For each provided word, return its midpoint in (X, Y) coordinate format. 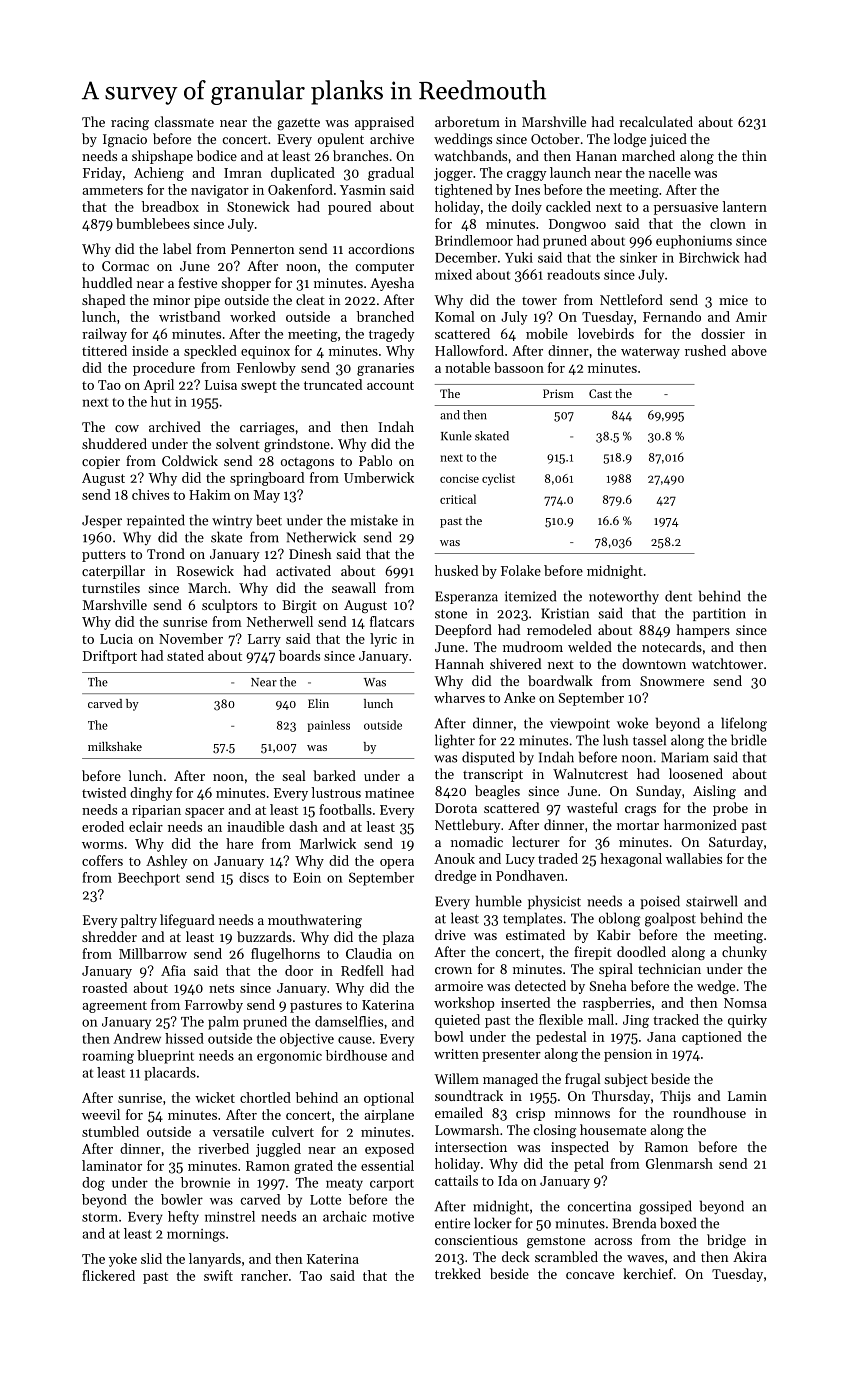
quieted (457, 1021)
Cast (600, 393)
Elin (318, 703)
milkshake (115, 746)
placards (170, 1074)
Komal (455, 316)
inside (150, 350)
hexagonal (631, 860)
